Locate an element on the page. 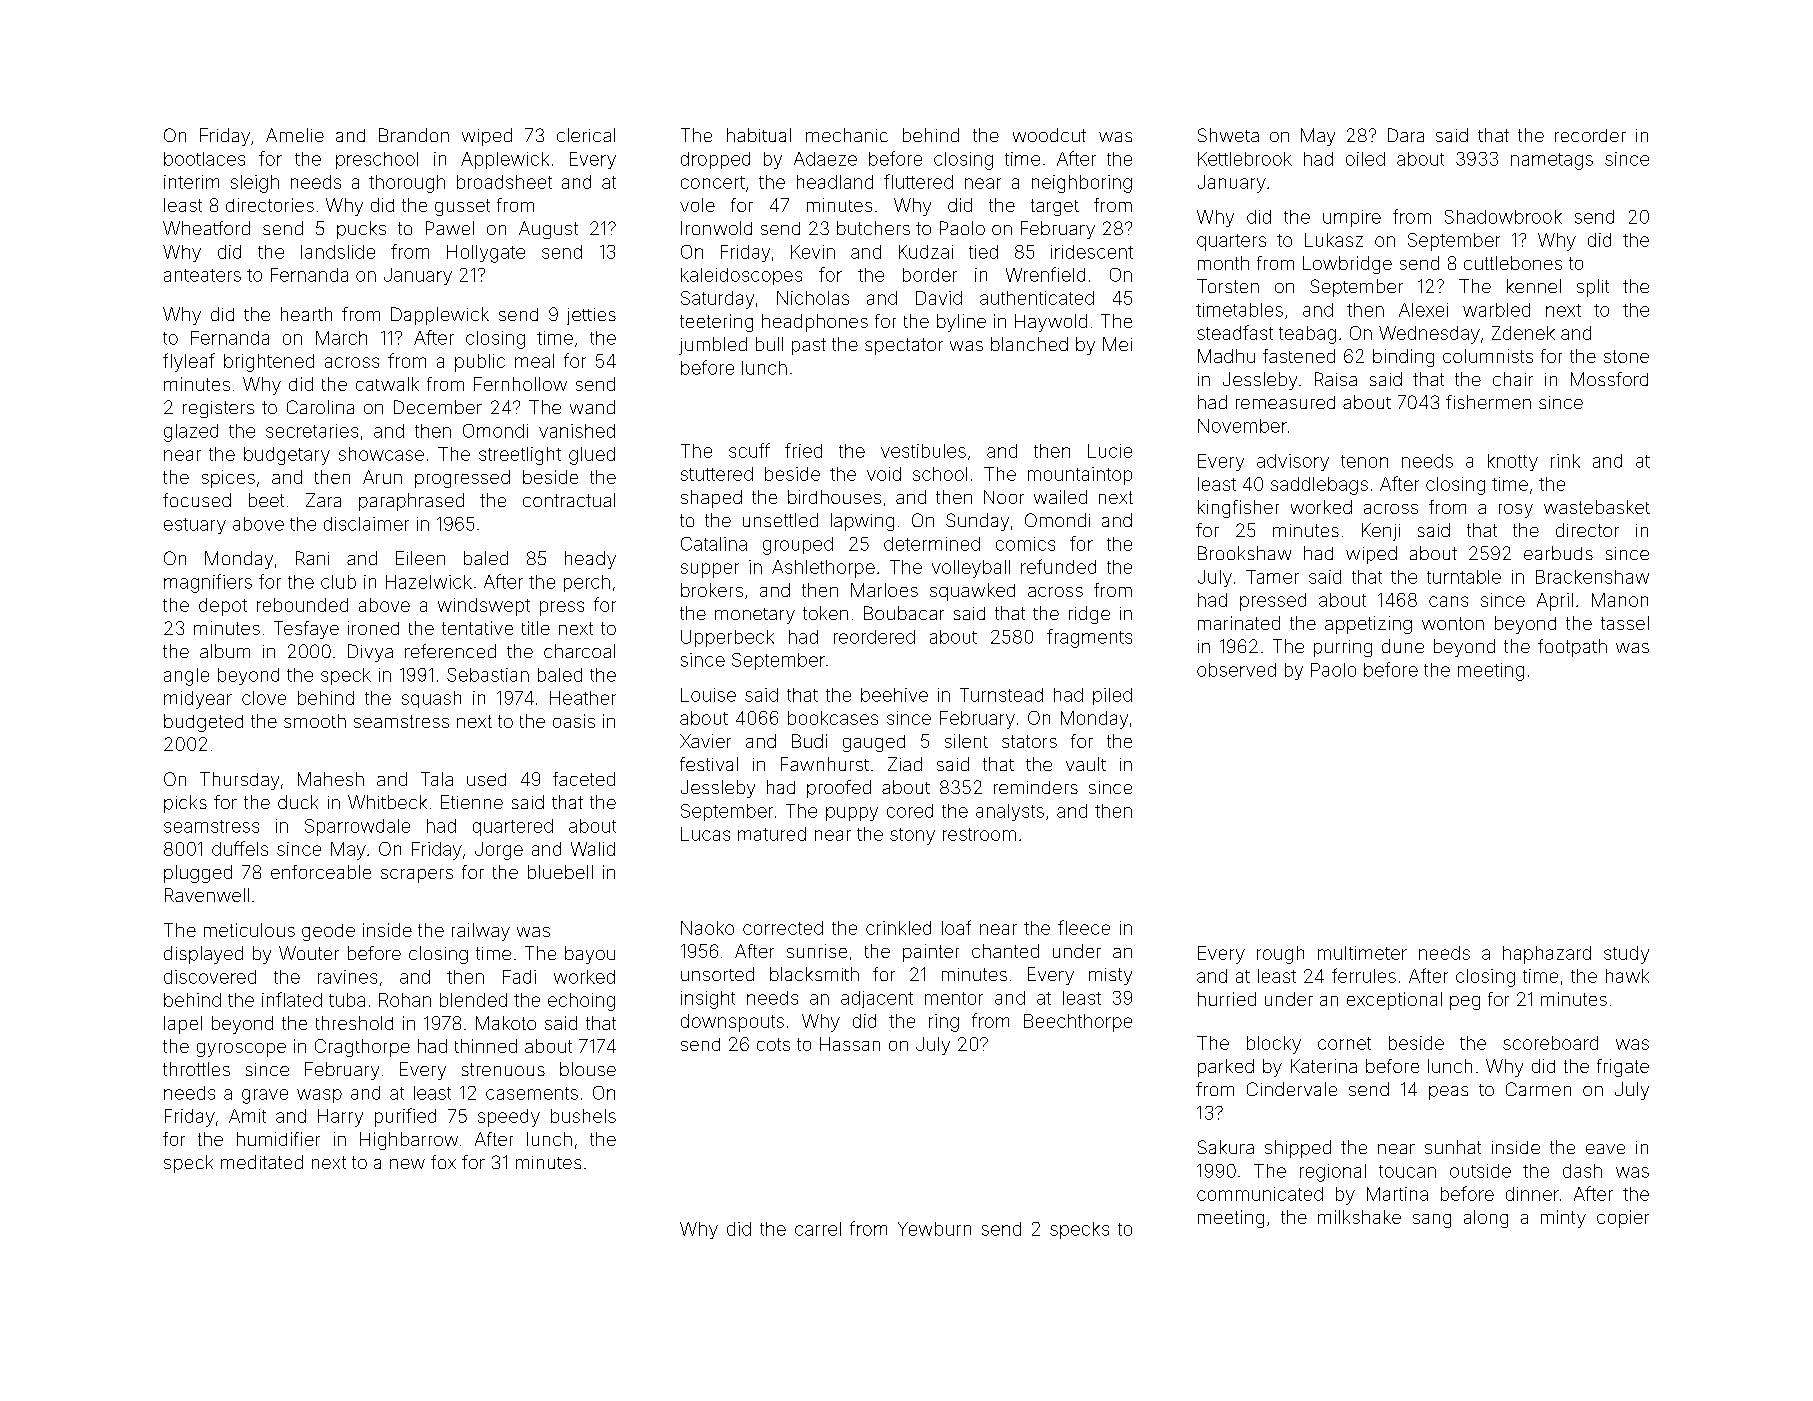 This document has width=1813, height=1401. spectator is located at coordinates (904, 346).
